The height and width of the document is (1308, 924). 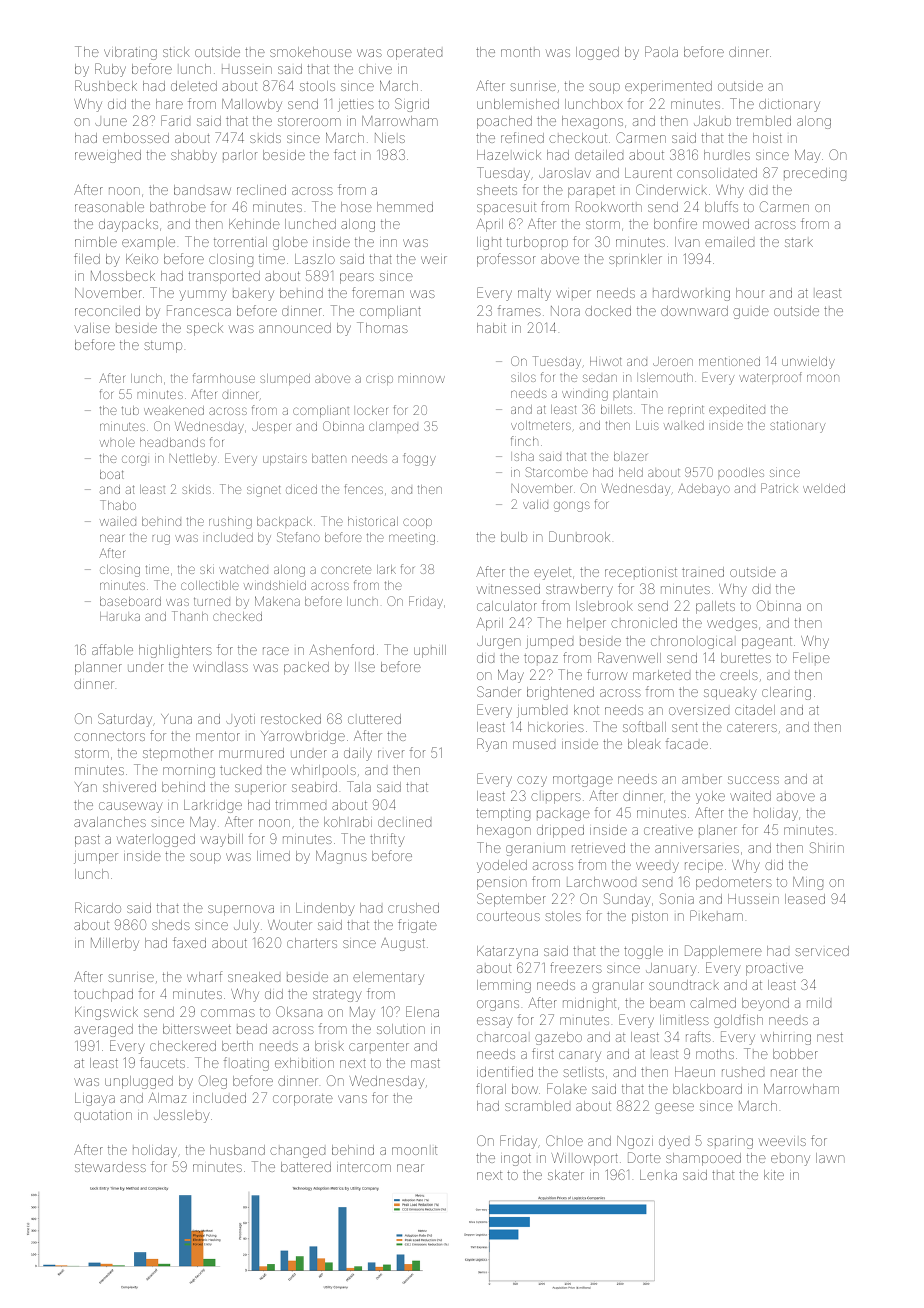 What do you see at coordinates (161, 539) in the document?
I see `rug` at bounding box center [161, 539].
